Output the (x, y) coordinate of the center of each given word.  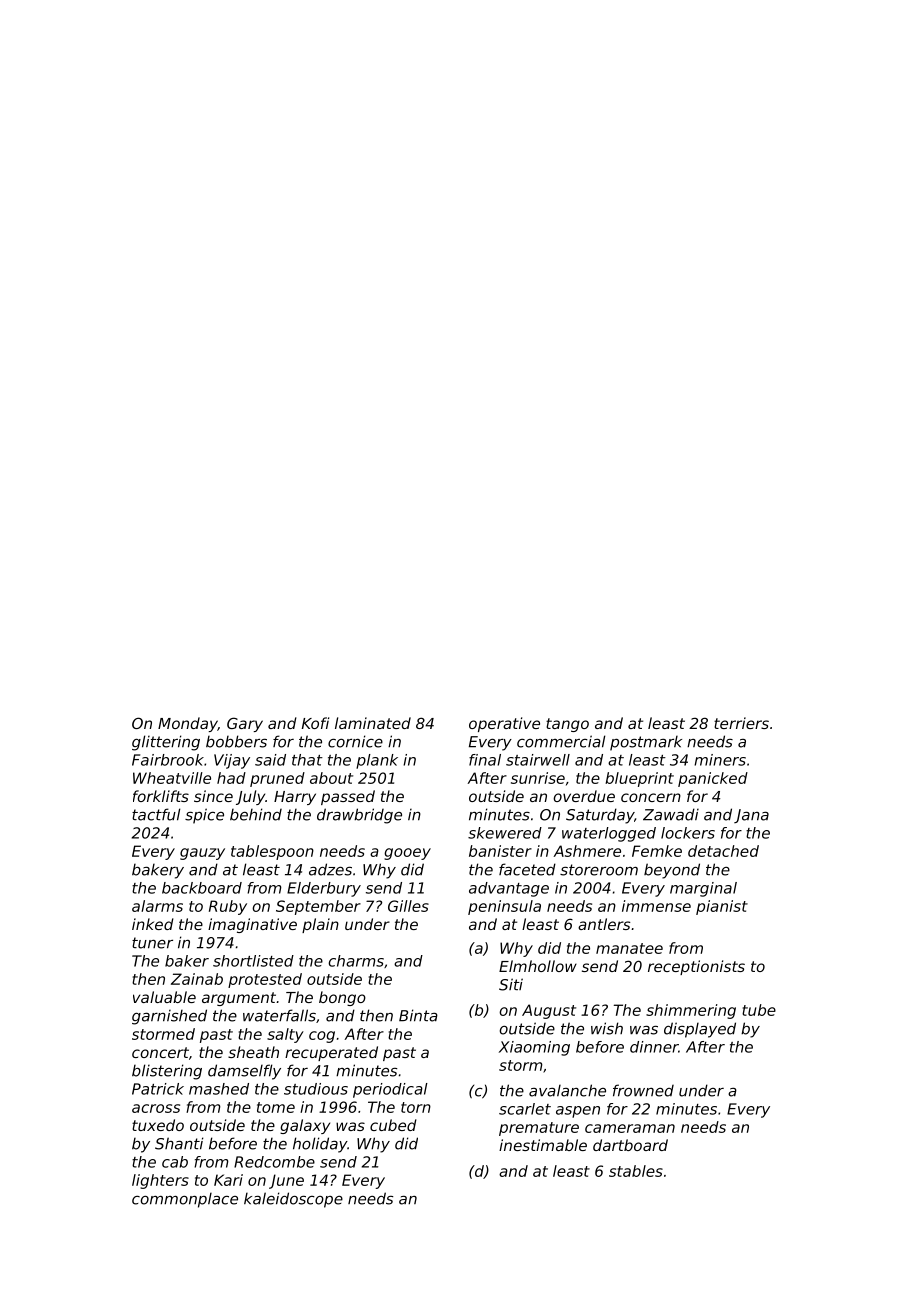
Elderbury (324, 889)
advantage (509, 889)
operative (504, 724)
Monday (188, 724)
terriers (741, 723)
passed (348, 797)
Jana (751, 816)
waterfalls (279, 1015)
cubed (393, 1125)
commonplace (185, 1200)
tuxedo (158, 1125)
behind (256, 814)
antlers (604, 924)
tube (759, 1010)
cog (322, 1037)
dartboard (630, 1145)
